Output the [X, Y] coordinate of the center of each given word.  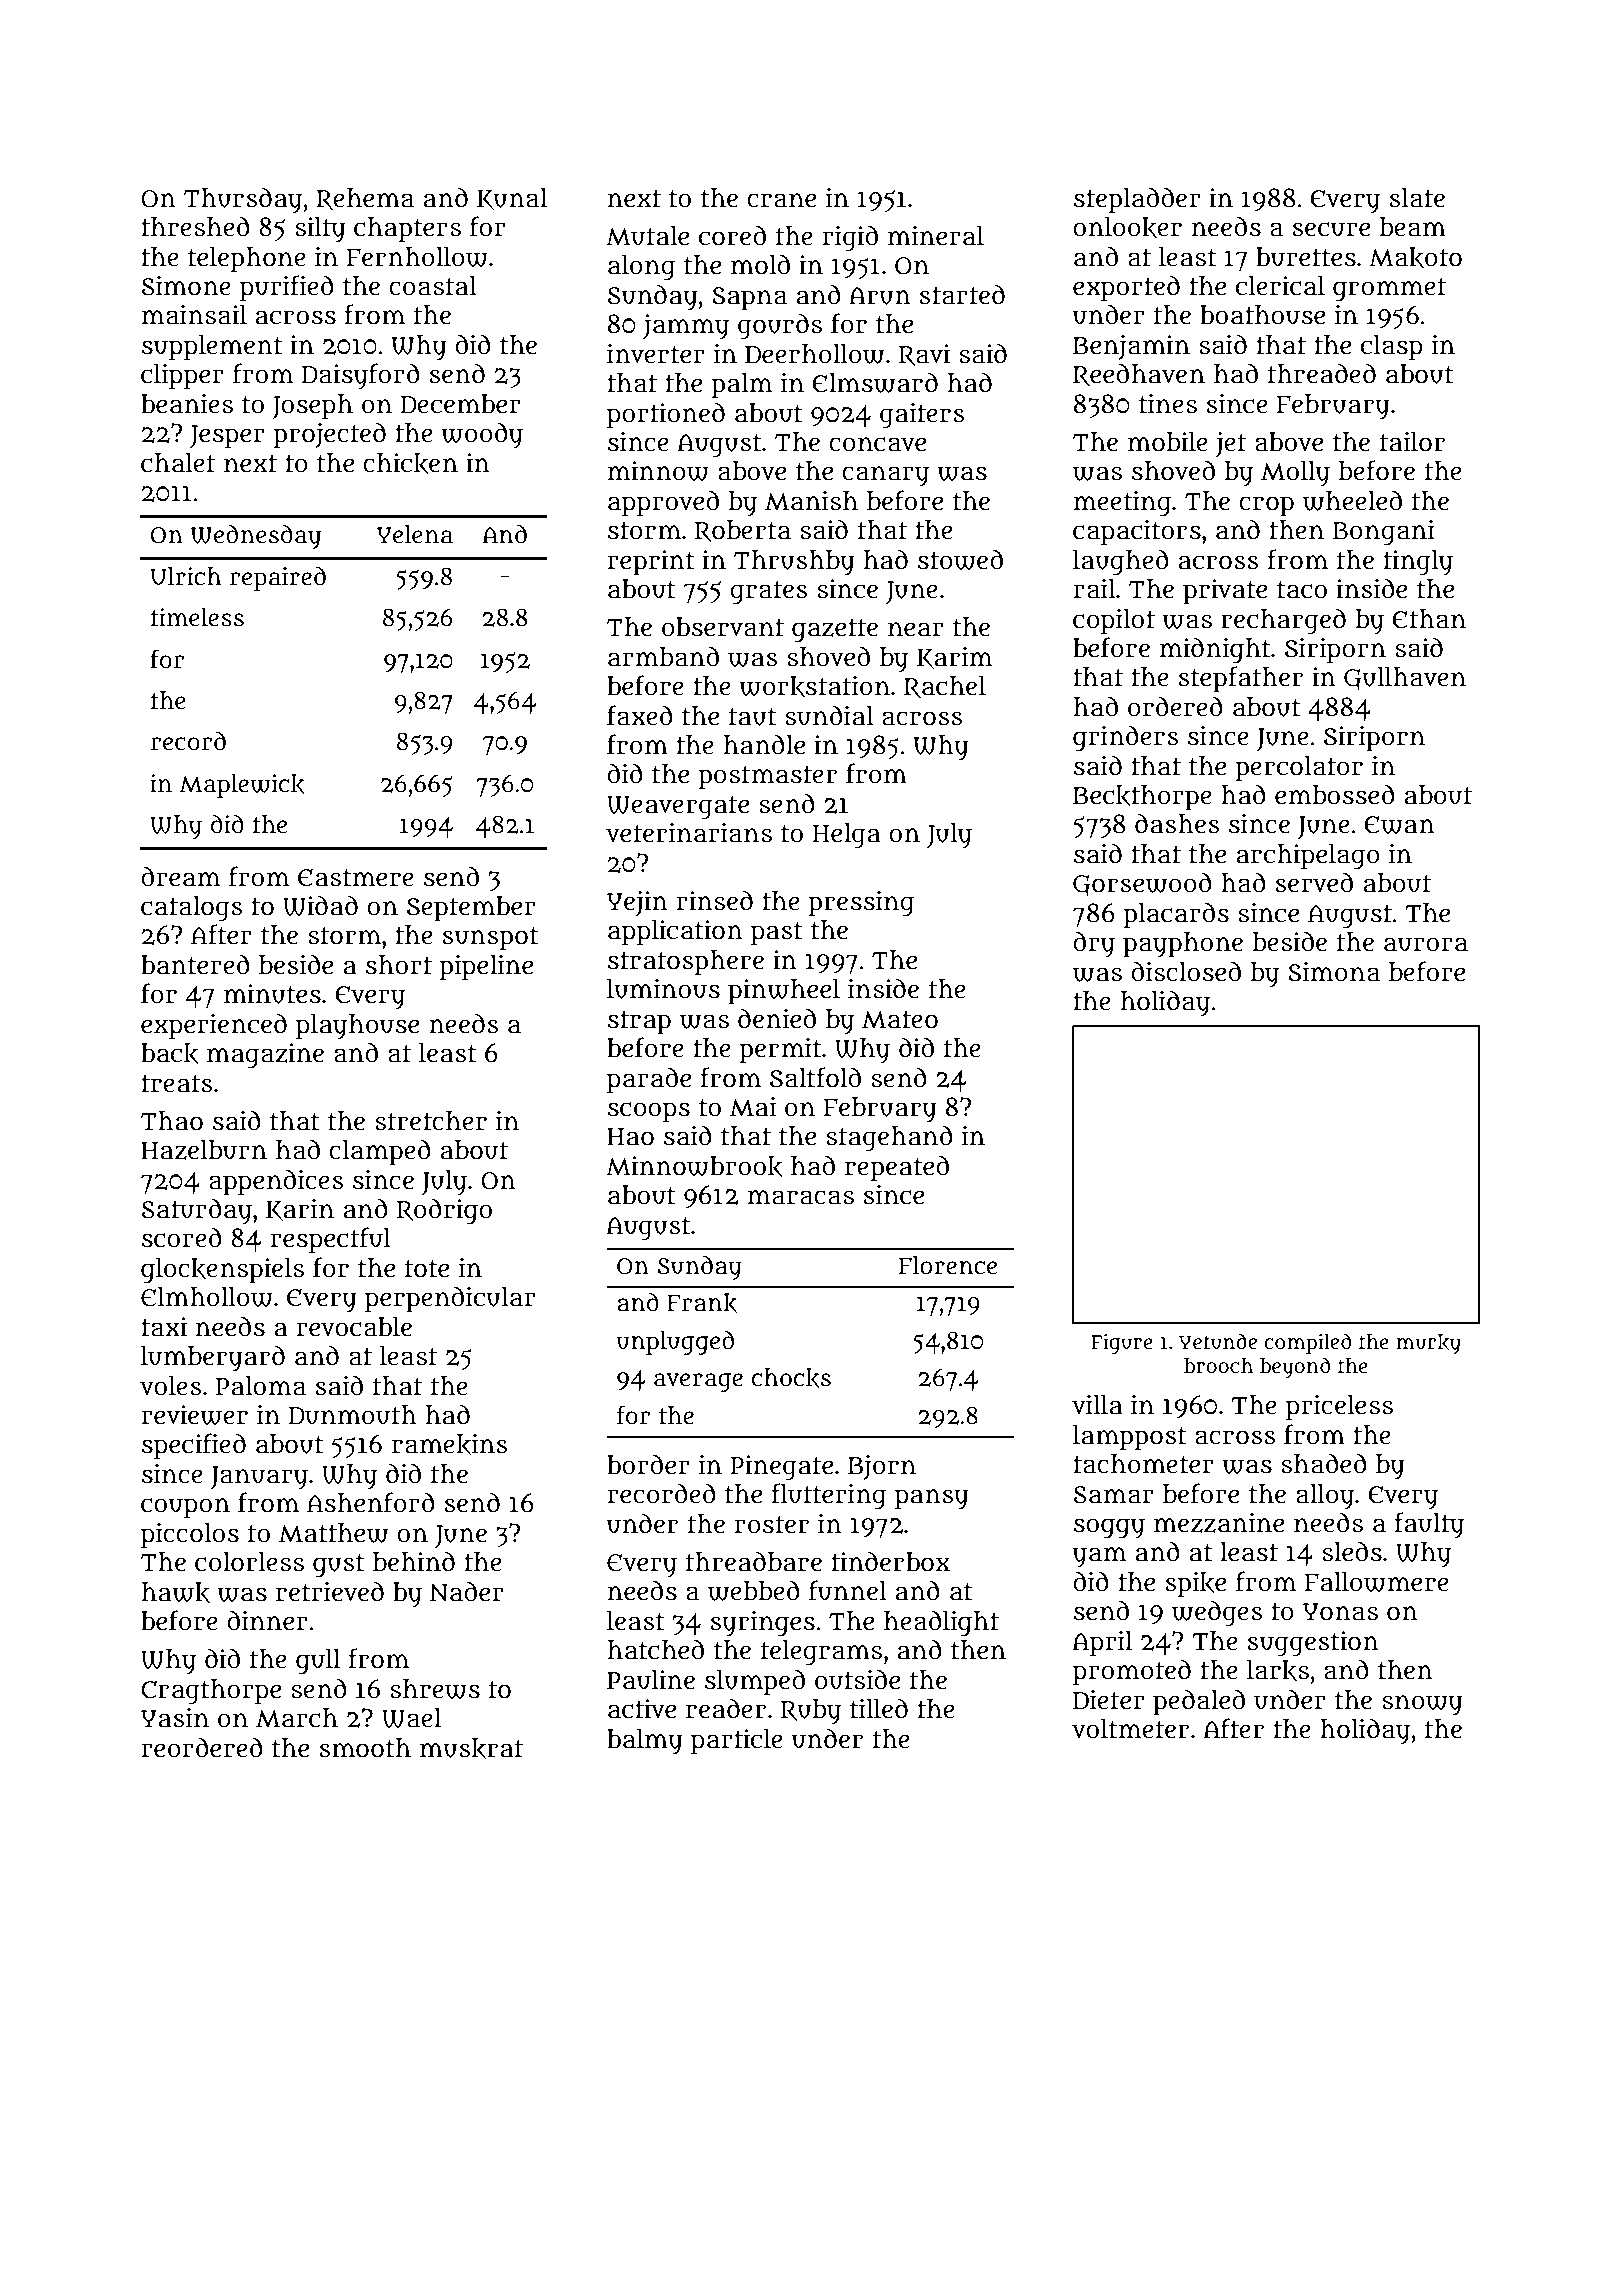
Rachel [945, 687]
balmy [645, 1742]
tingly [1418, 563]
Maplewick [242, 786]
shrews [435, 1689]
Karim [955, 658]
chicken [410, 463]
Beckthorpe [1142, 798]
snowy [1422, 1705]
